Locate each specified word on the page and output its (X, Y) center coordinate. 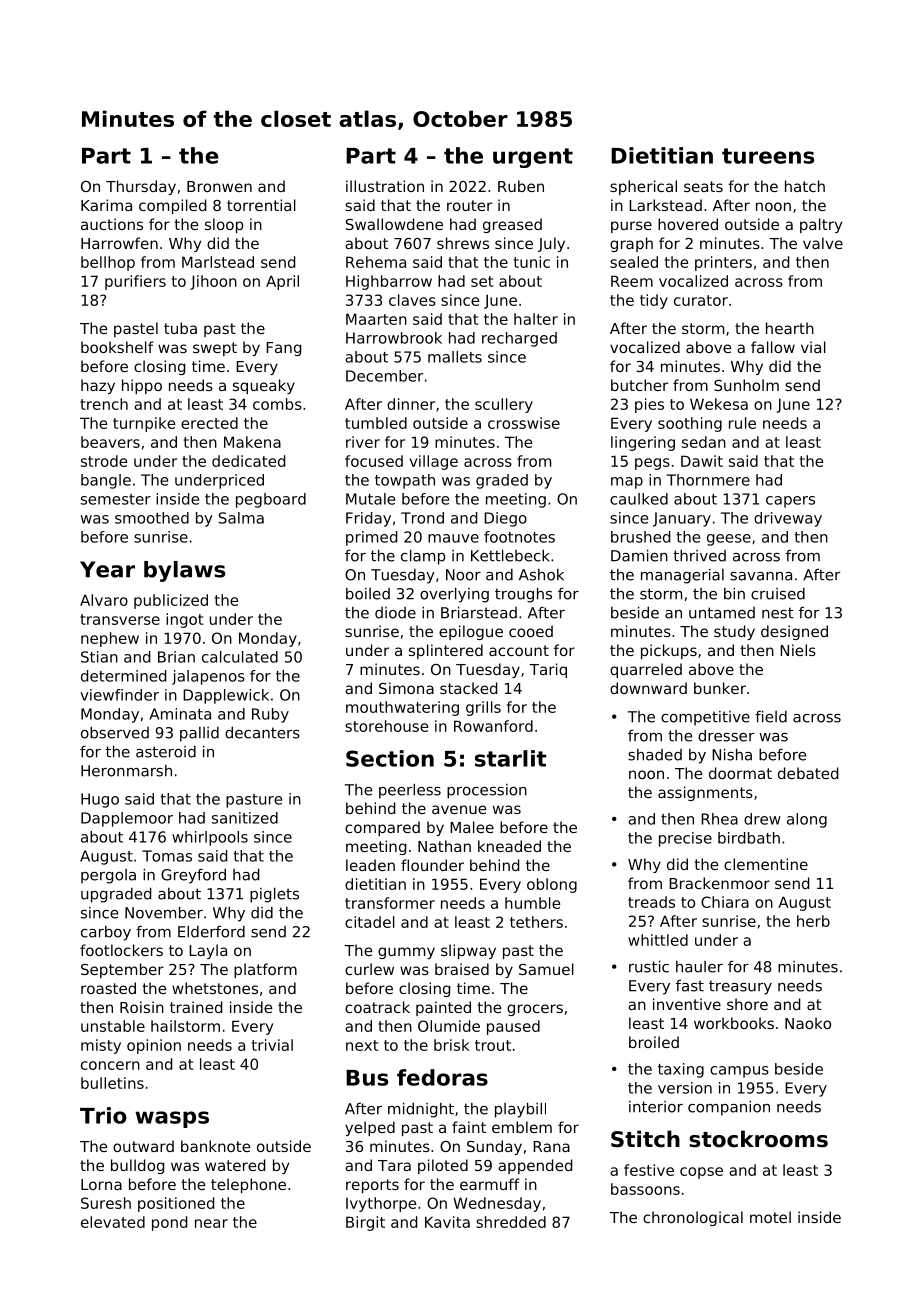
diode (395, 613)
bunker (720, 688)
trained (196, 1007)
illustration (385, 186)
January (682, 519)
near (211, 1223)
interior (656, 1107)
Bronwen (219, 186)
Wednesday (497, 1204)
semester (116, 499)
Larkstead (665, 205)
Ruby (270, 715)
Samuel (546, 969)
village (434, 462)
